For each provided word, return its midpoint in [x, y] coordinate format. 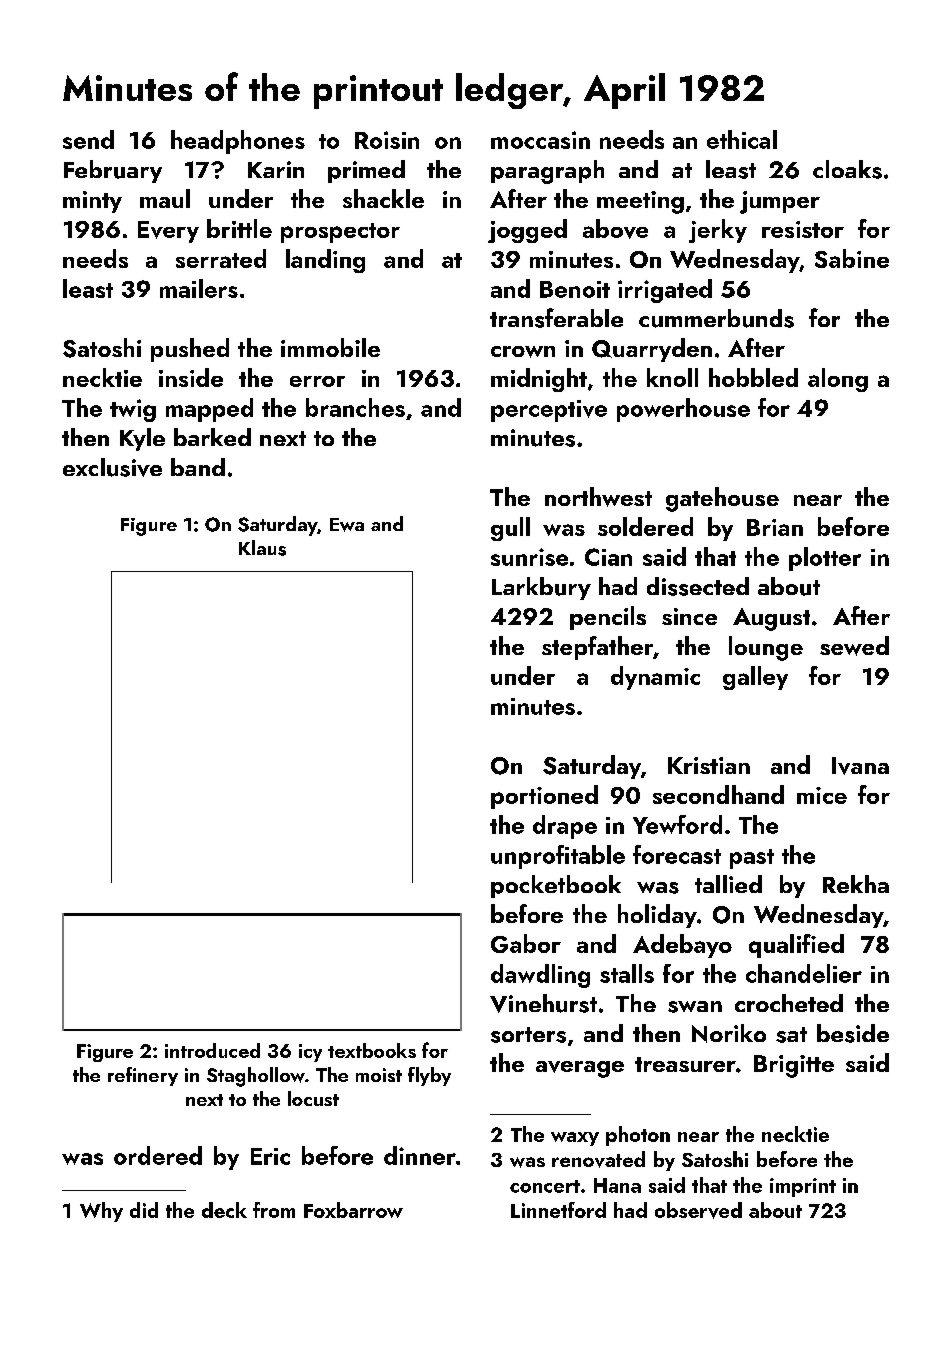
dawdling [540, 976]
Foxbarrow [353, 1210]
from [274, 1210]
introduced [212, 1050]
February [113, 171]
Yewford [677, 824]
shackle [383, 198]
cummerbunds [716, 318]
